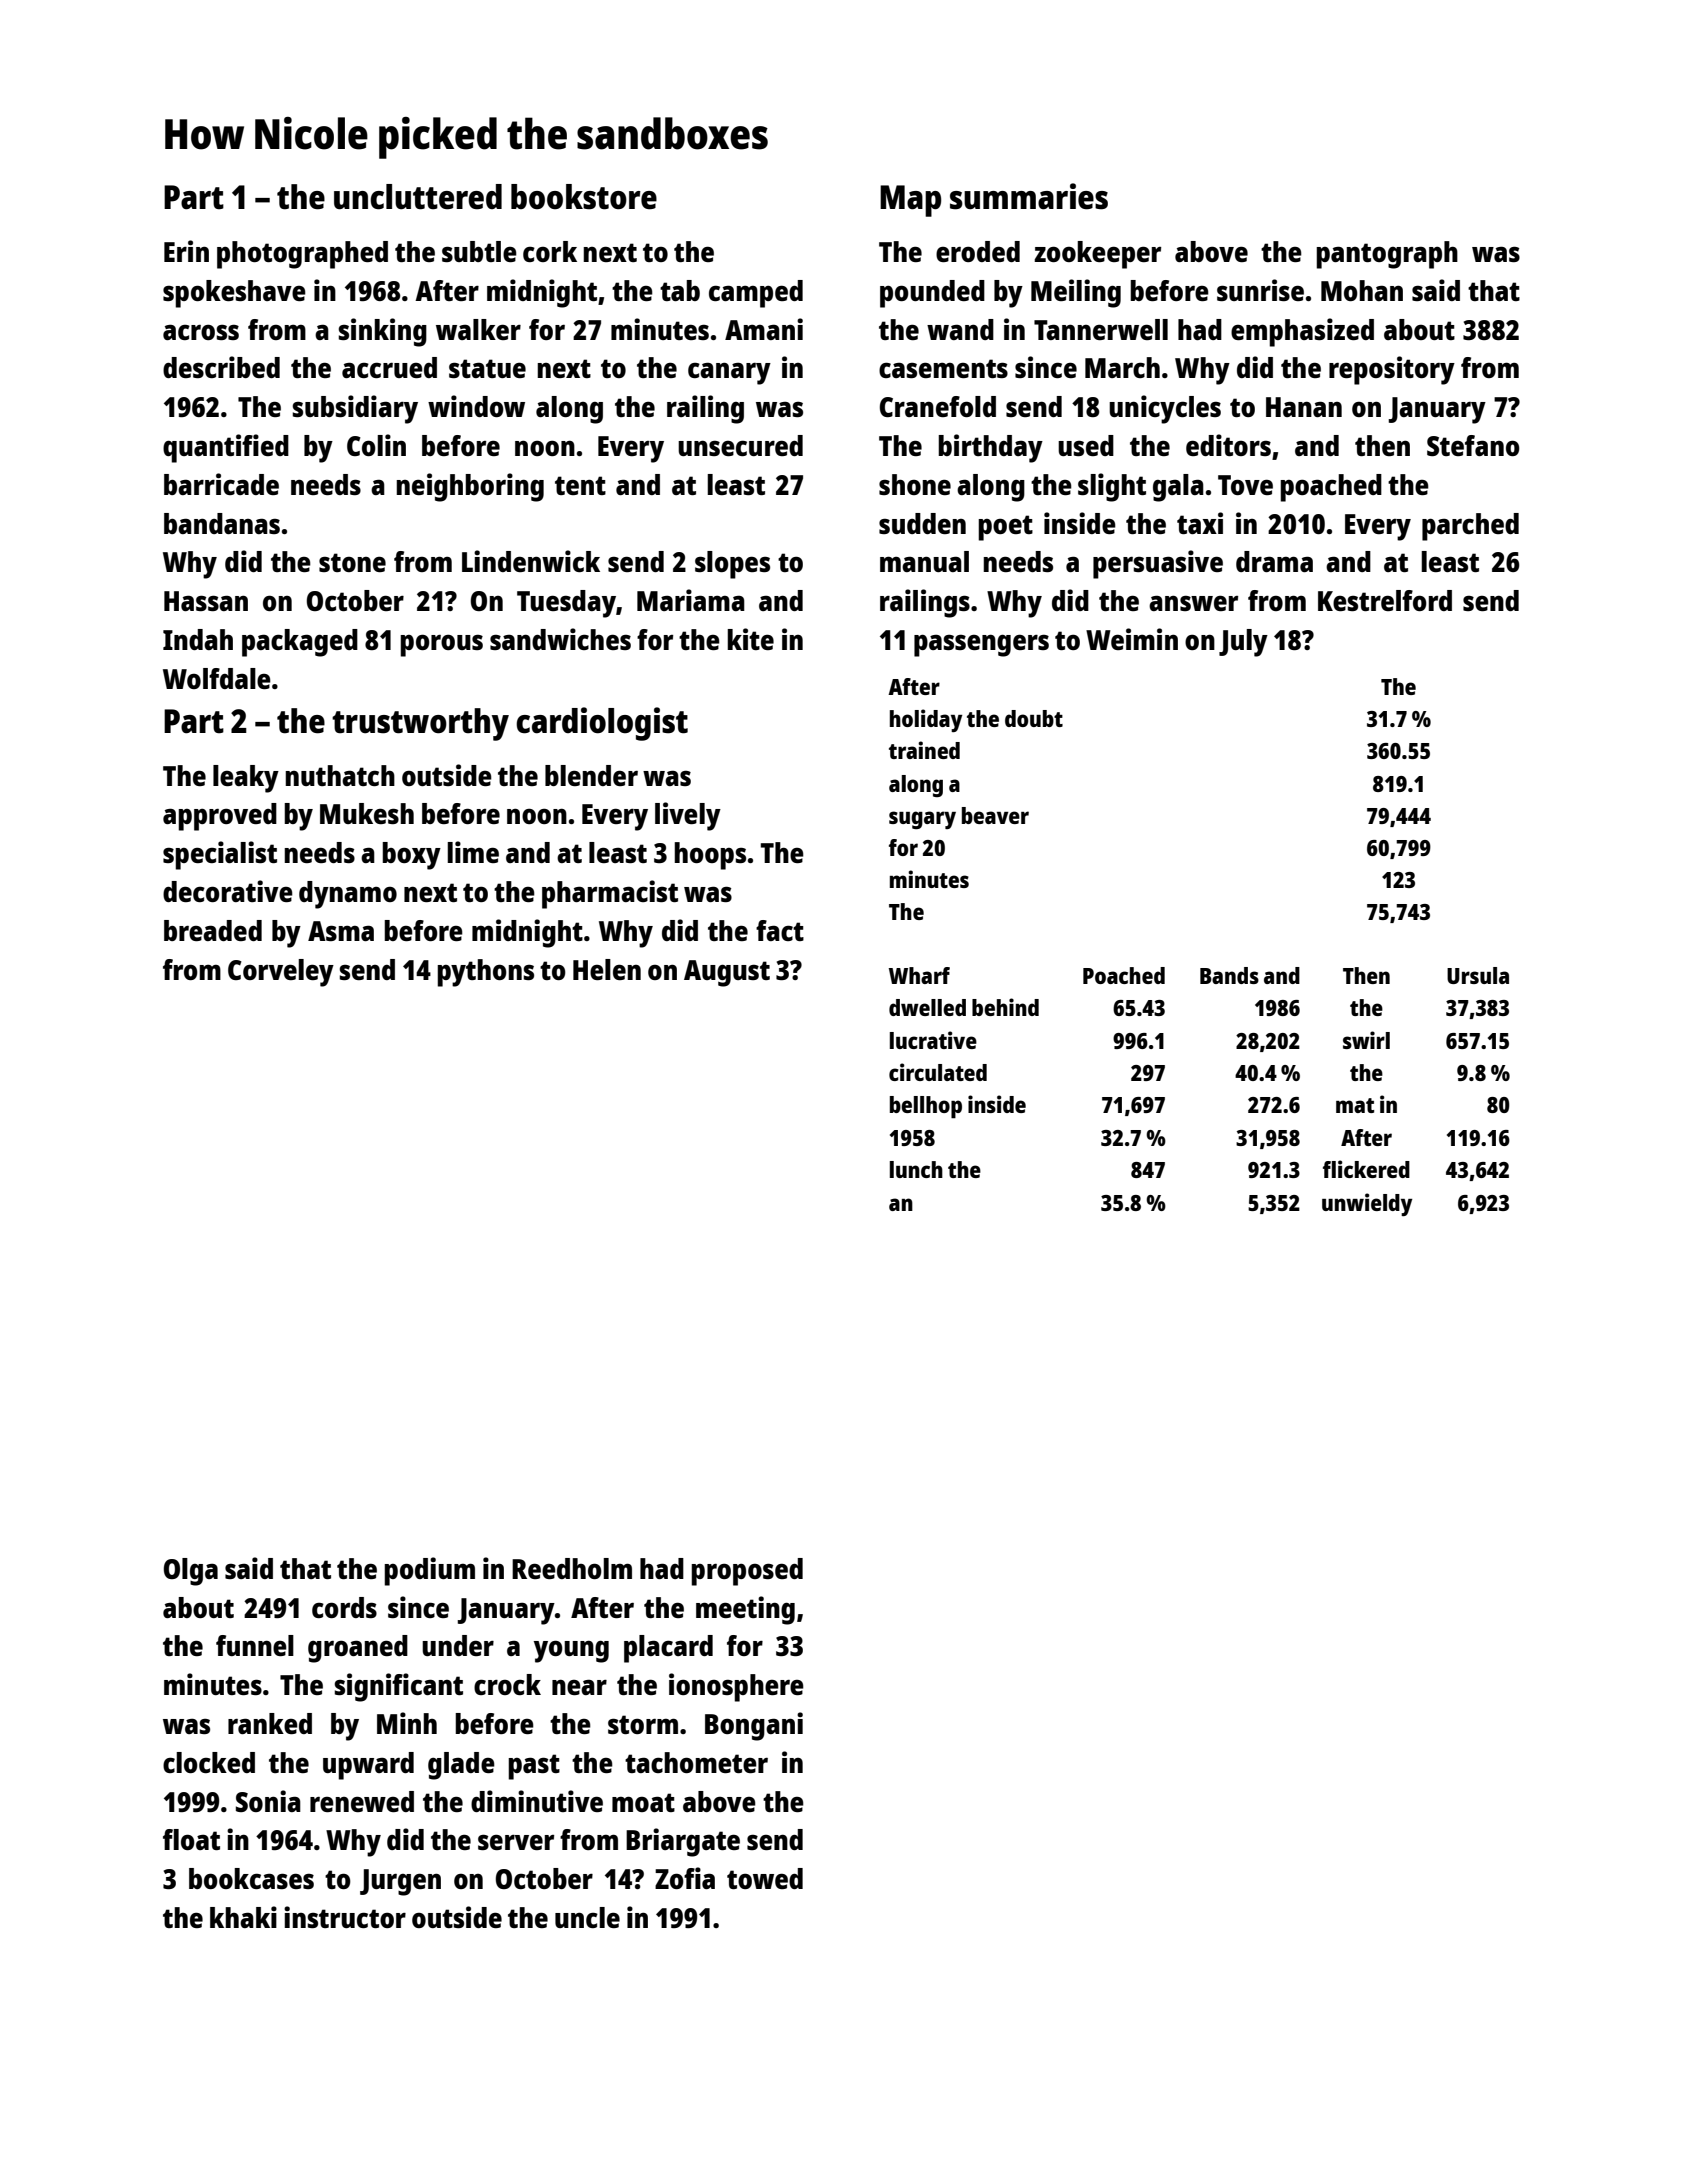 Image resolution: width=1683 pixels, height=2178 pixels. What do you see at coordinates (255, 1645) in the page?
I see `funnel` at bounding box center [255, 1645].
